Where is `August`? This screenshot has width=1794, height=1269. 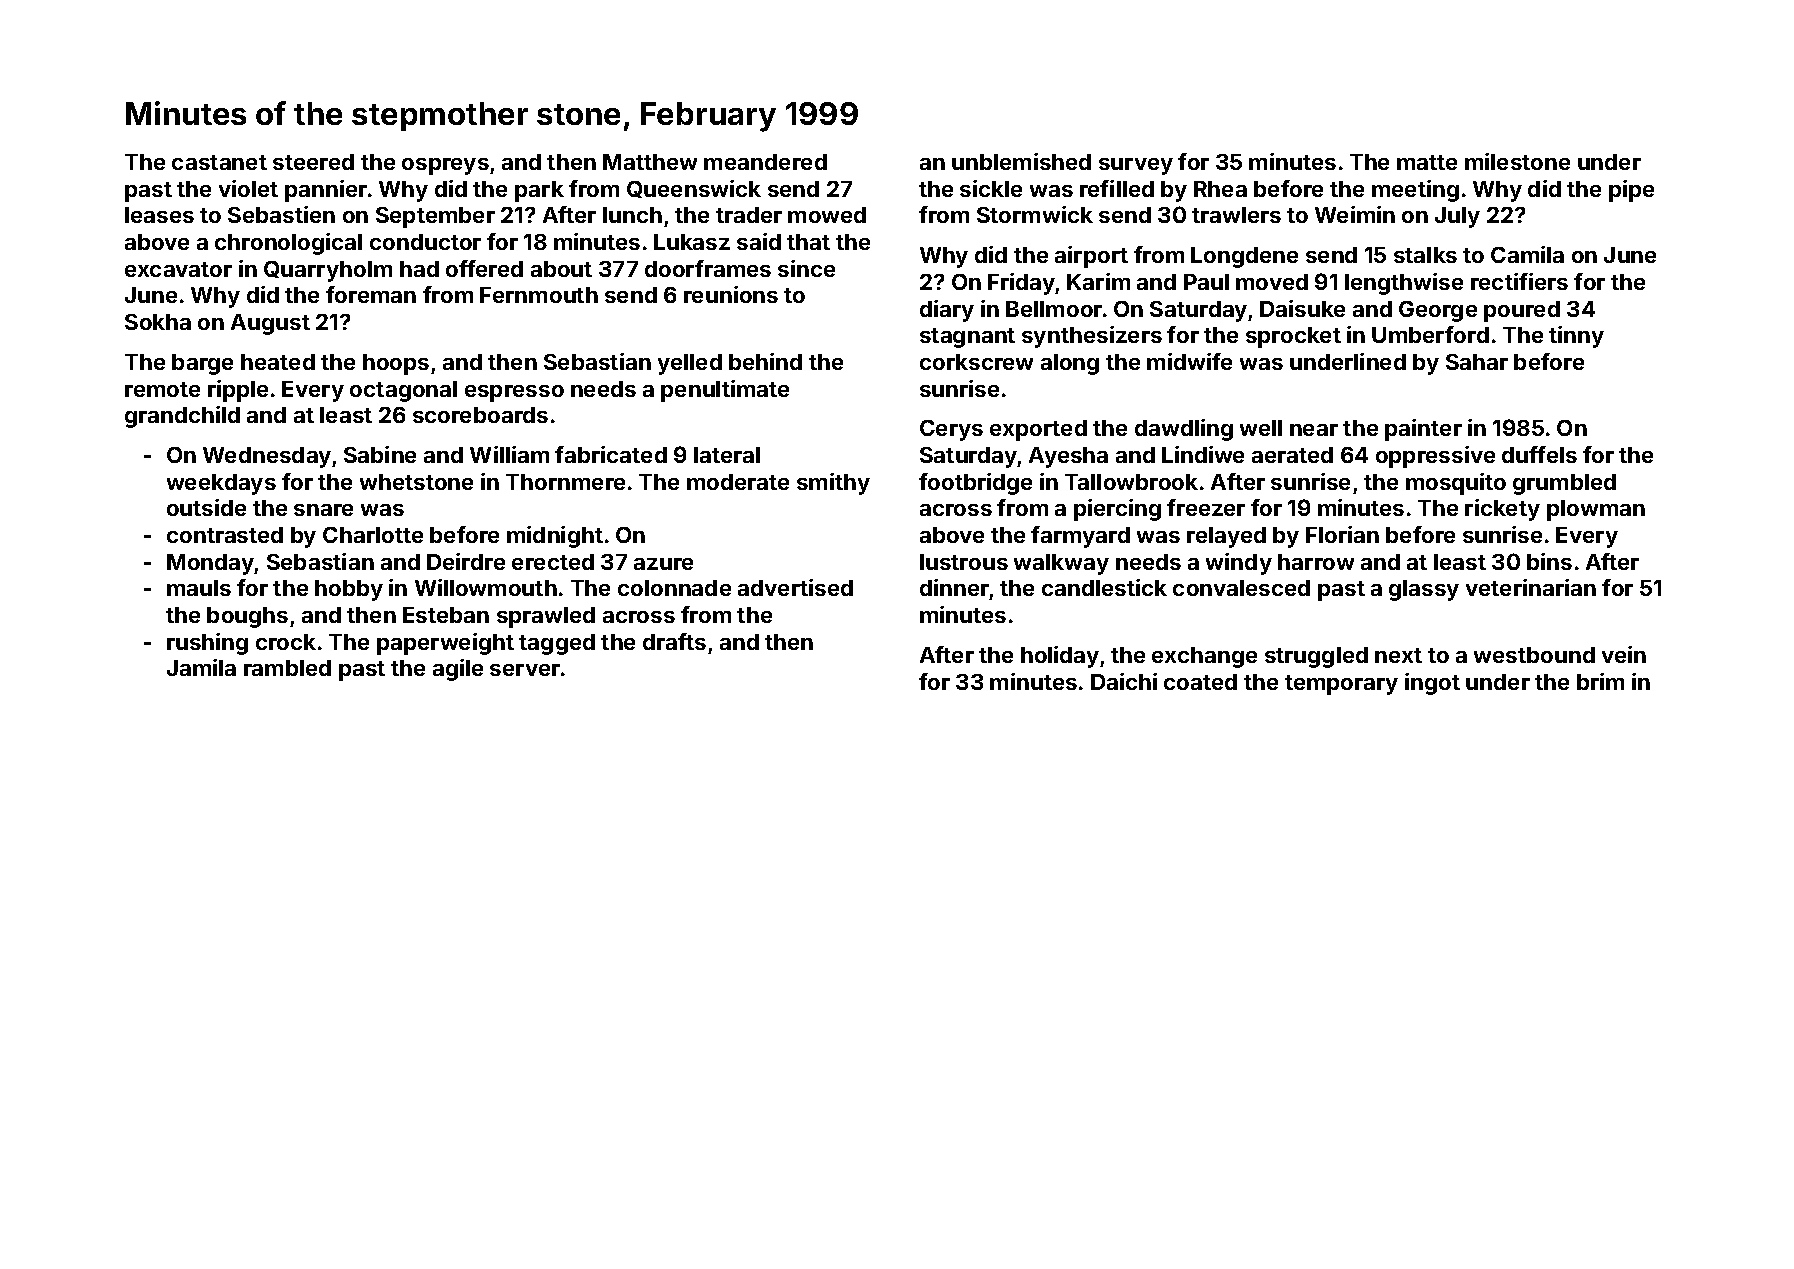 August is located at coordinates (270, 324).
